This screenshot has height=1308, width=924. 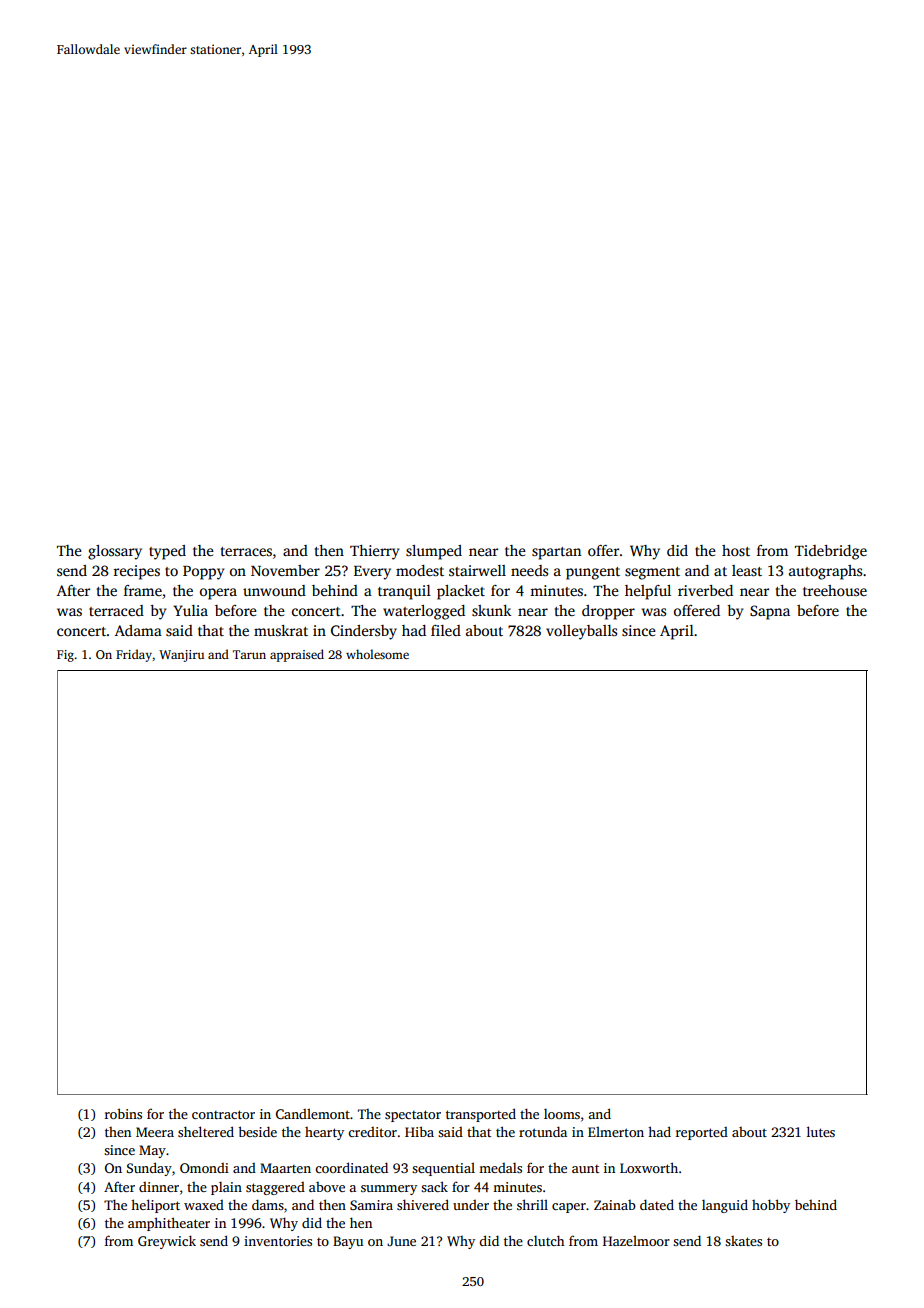 I want to click on wholesome, so click(x=377, y=654).
